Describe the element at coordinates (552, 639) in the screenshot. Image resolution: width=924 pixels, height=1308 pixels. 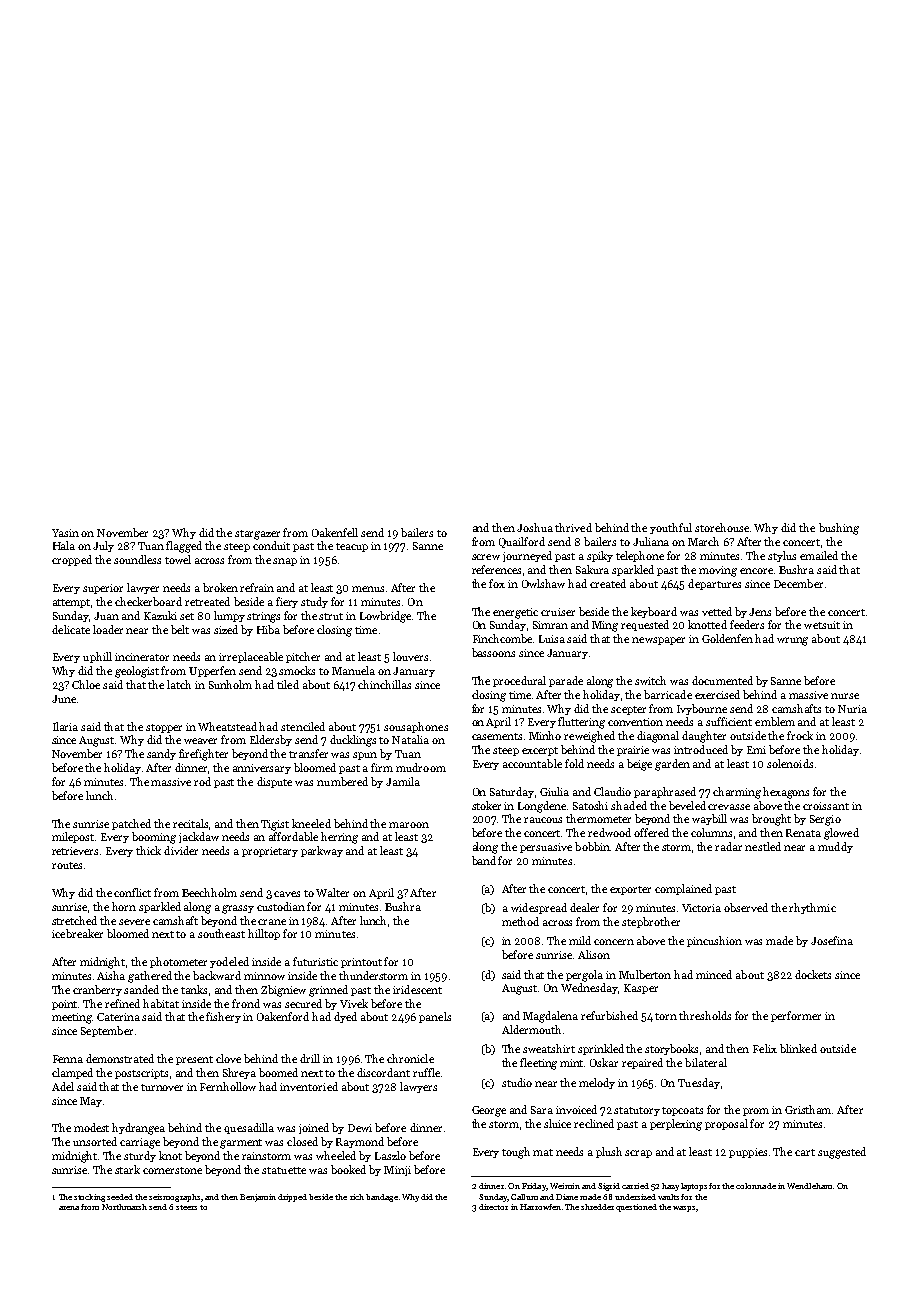
I see `Luisa` at that location.
